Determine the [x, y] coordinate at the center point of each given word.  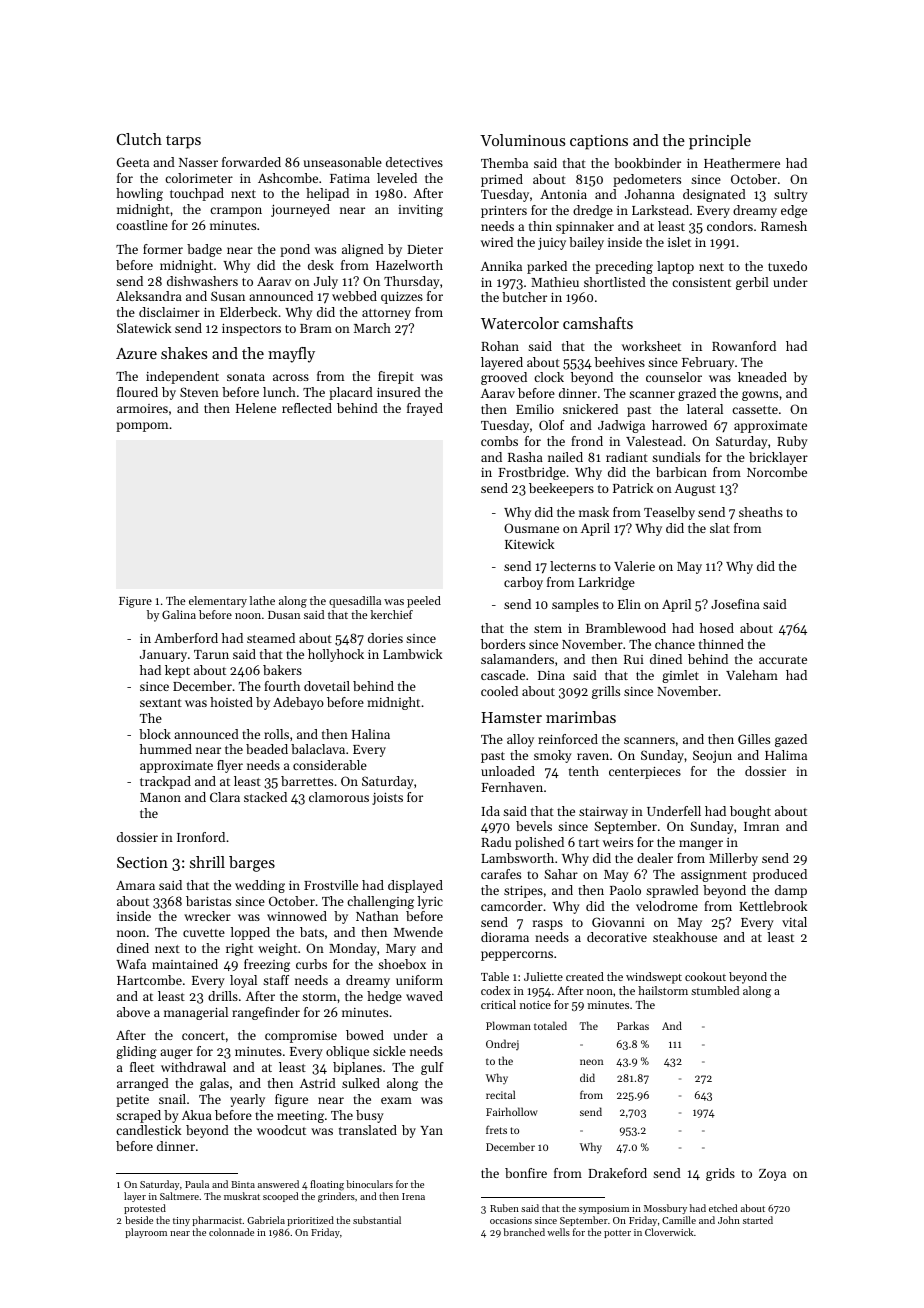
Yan [431, 1130]
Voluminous [522, 140]
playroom [146, 1233]
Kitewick [529, 544]
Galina [179, 614]
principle [720, 142]
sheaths [761, 512]
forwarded [251, 162]
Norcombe [777, 472]
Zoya [772, 1175]
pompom [142, 427]
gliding [136, 1052]
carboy [523, 583]
